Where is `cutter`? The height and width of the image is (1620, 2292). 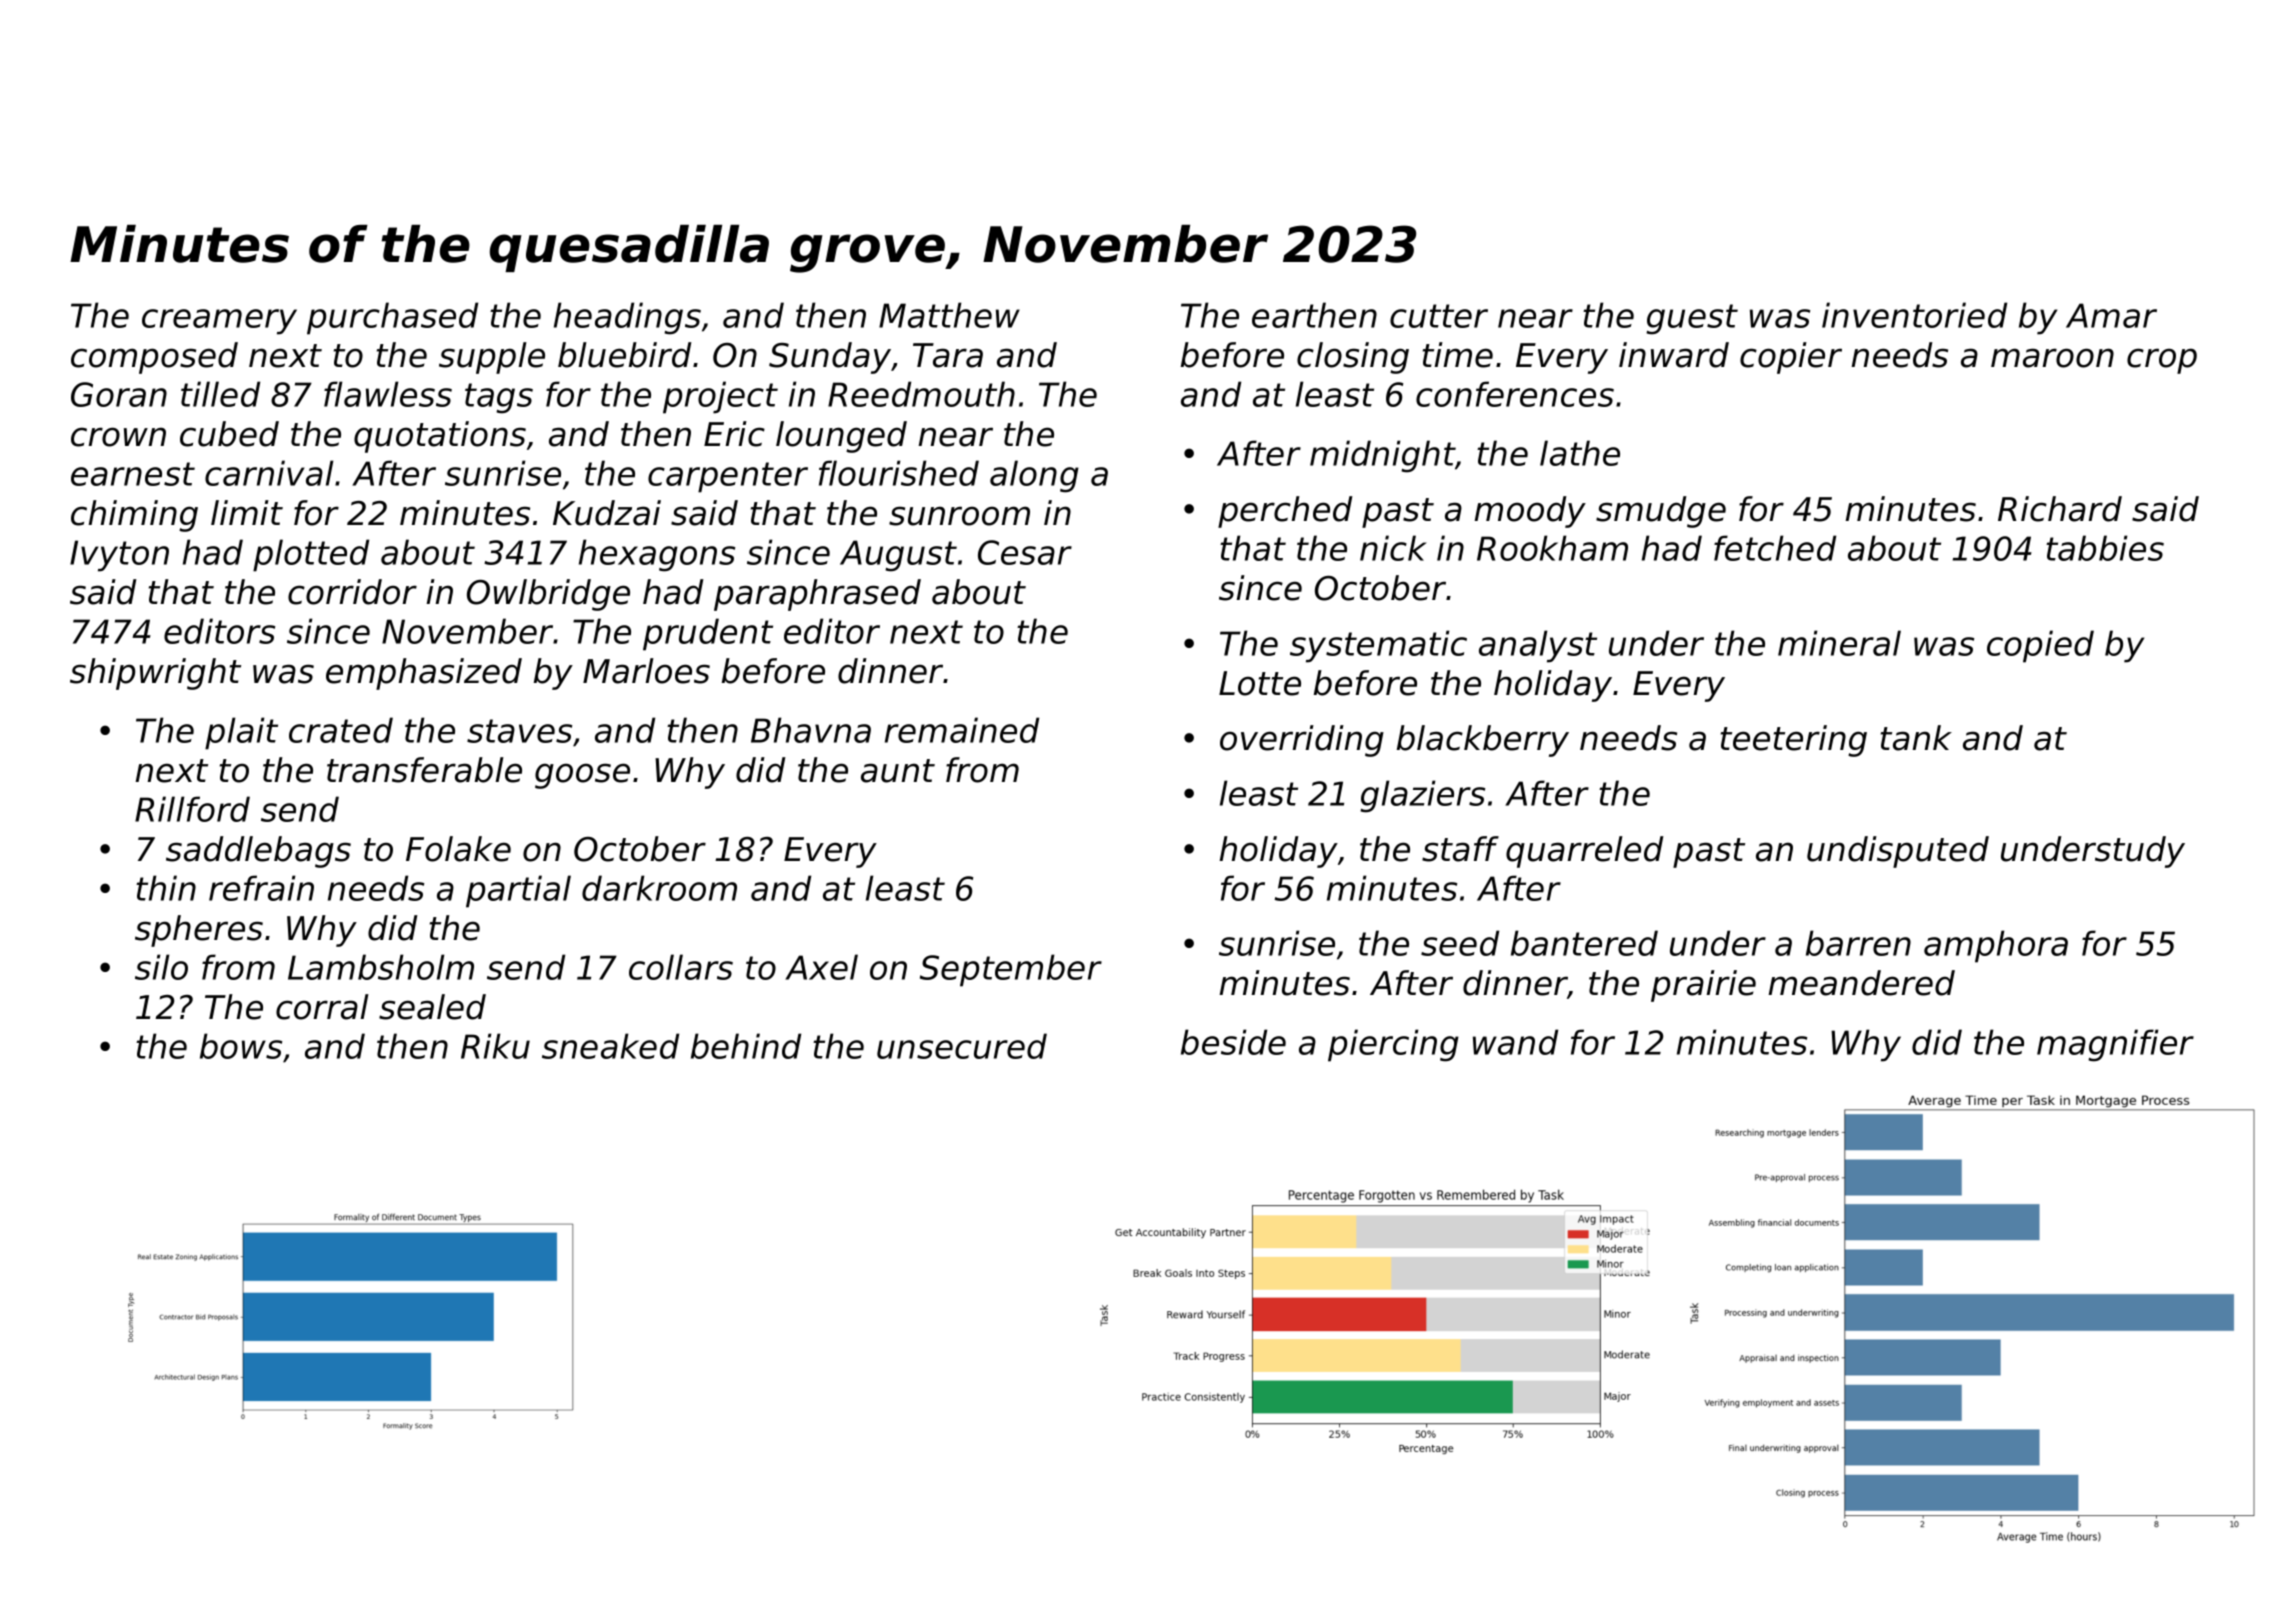
cutter is located at coordinates (1439, 316).
